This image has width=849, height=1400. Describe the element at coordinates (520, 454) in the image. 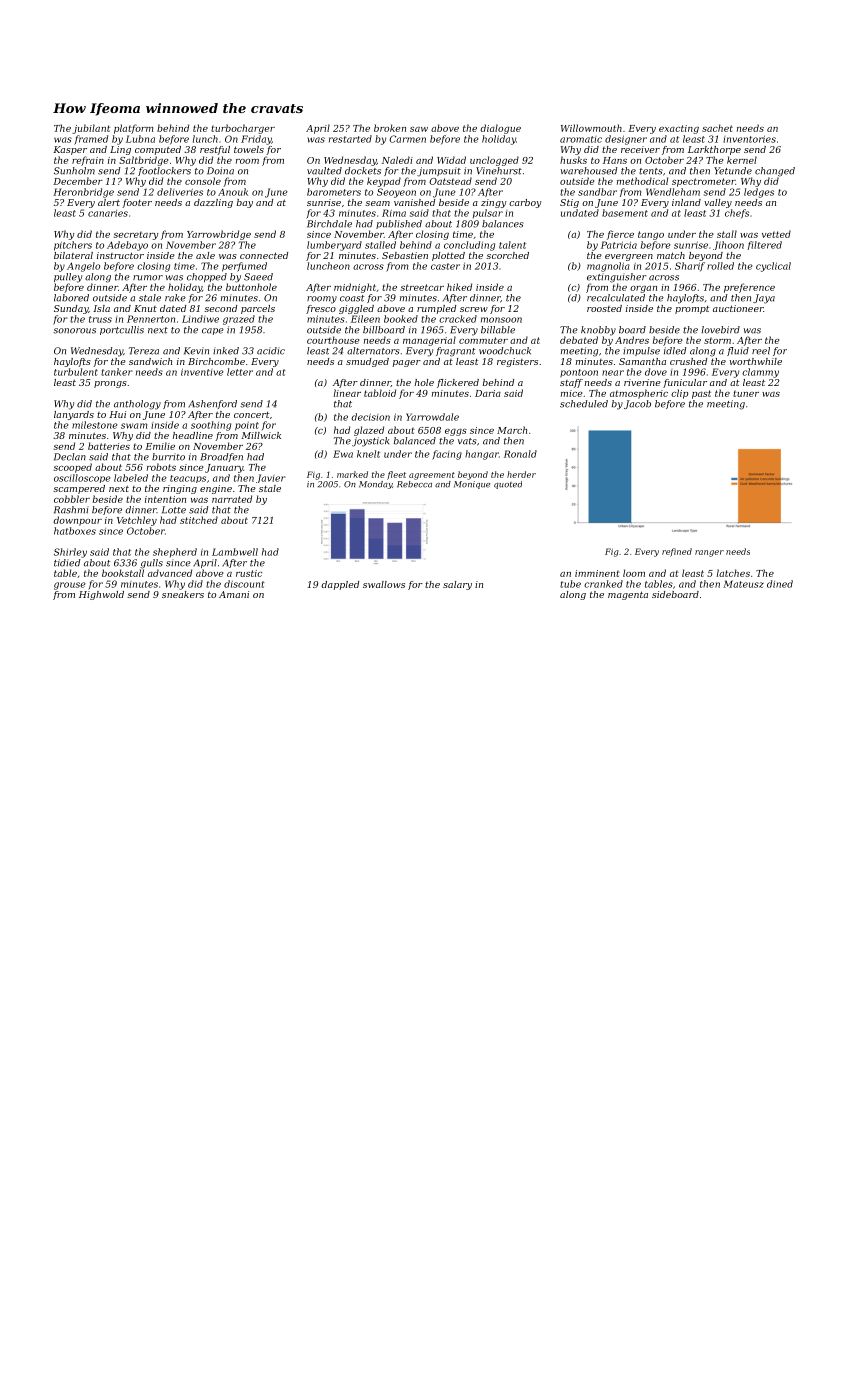

I see `Ronald` at that location.
